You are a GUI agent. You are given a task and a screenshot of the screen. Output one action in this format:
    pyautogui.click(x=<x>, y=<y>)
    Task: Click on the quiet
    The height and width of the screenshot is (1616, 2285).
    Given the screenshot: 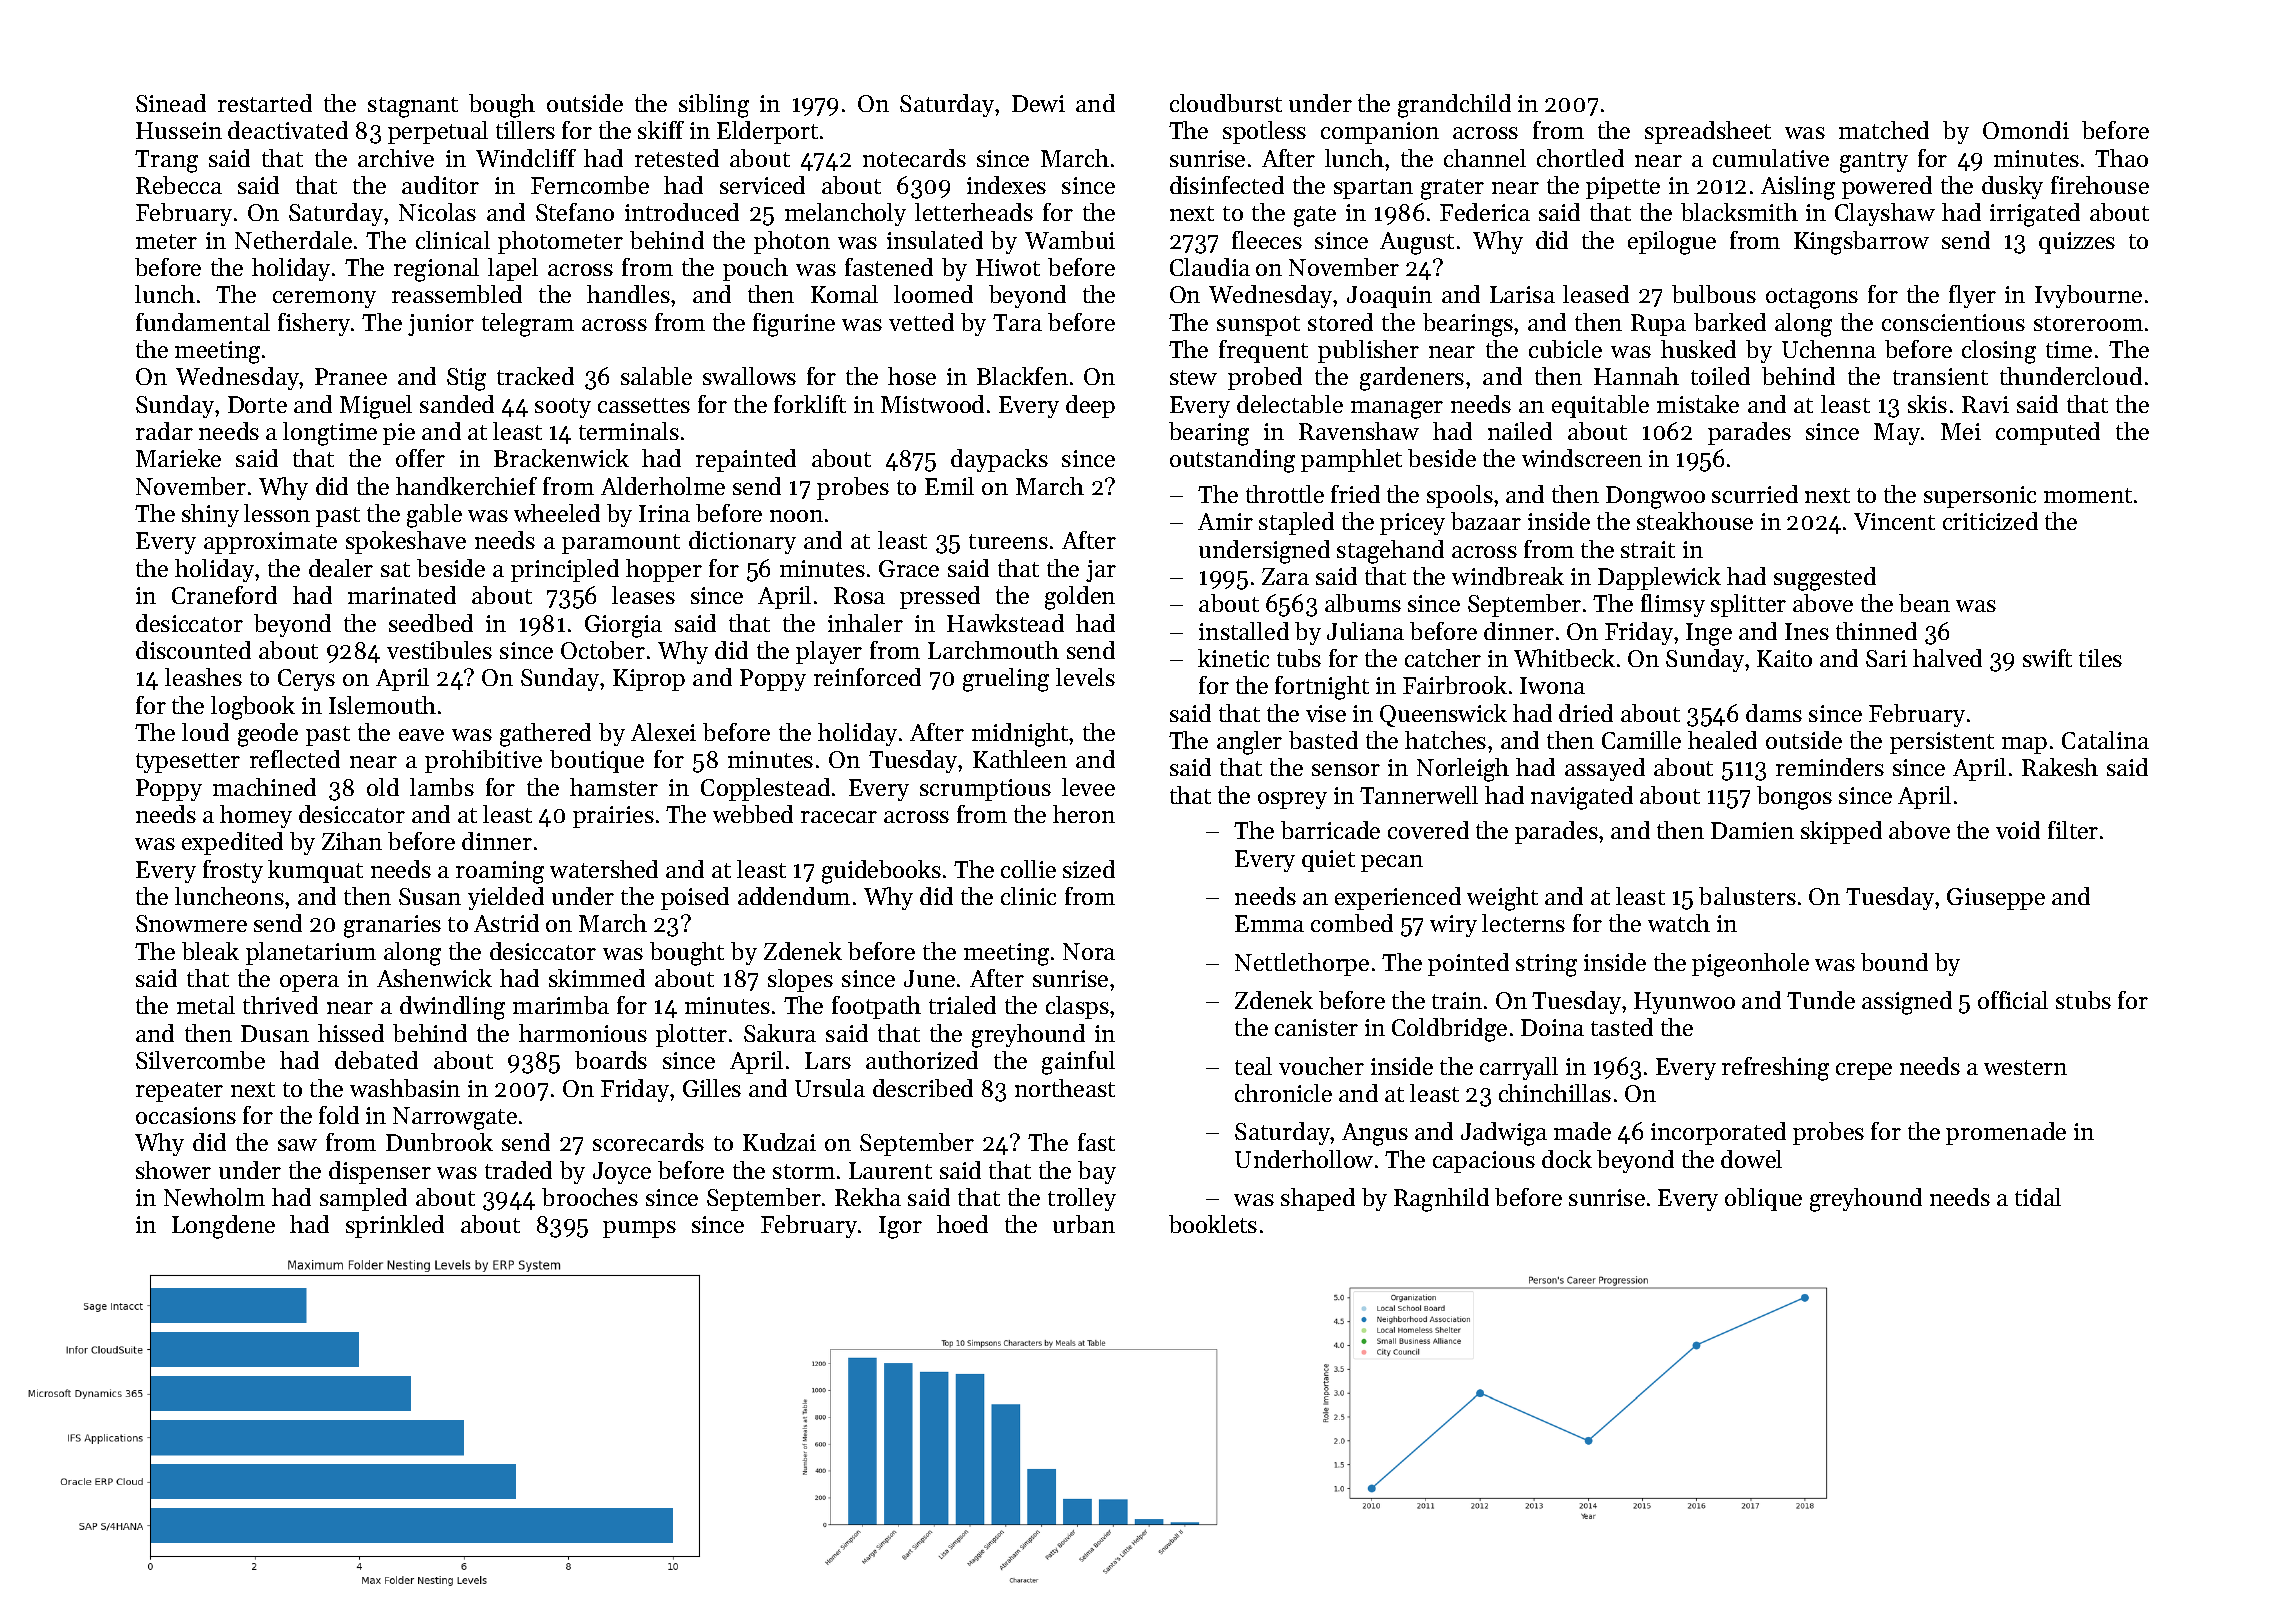 What is the action you would take?
    pyautogui.click(x=1328, y=861)
